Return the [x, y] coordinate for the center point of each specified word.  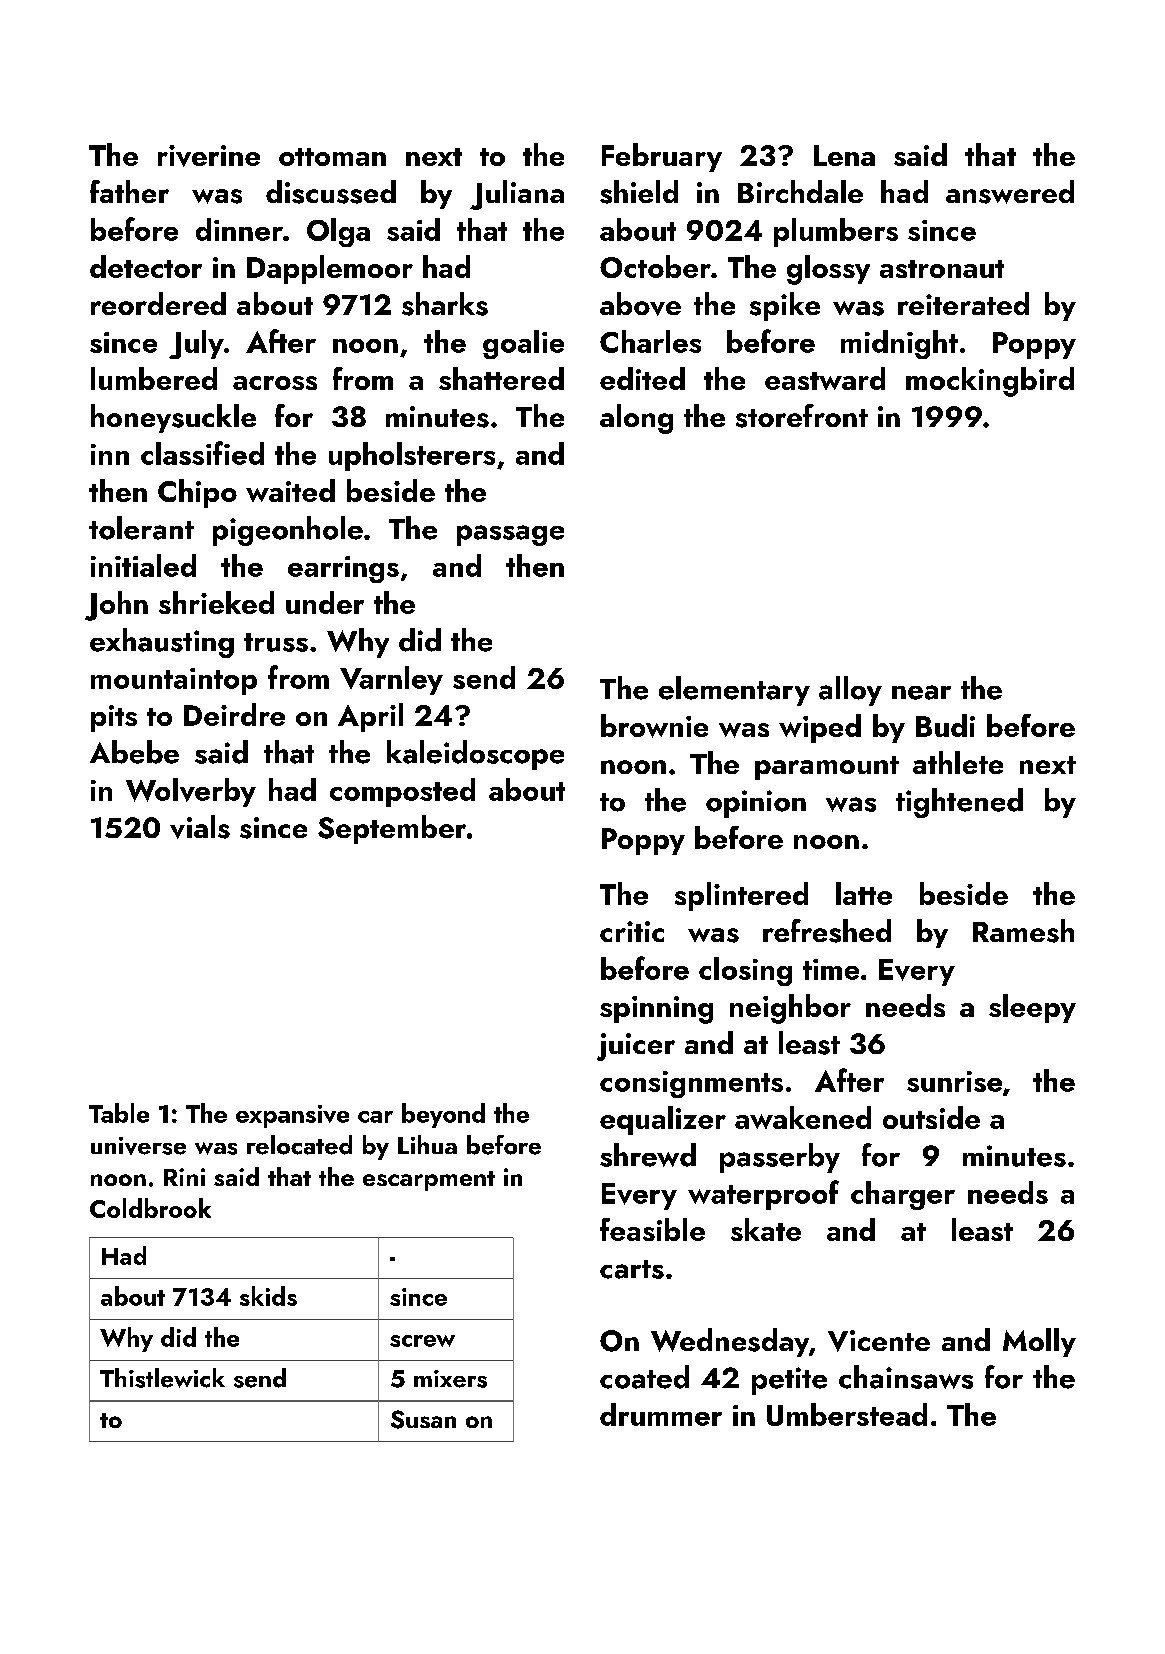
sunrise [954, 1081]
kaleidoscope [475, 755]
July [196, 344]
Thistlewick [162, 1378]
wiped [820, 728]
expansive [292, 1116]
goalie [523, 344]
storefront [802, 416]
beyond [443, 1115]
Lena [844, 155]
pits [114, 718]
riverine [209, 156]
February [662, 157]
